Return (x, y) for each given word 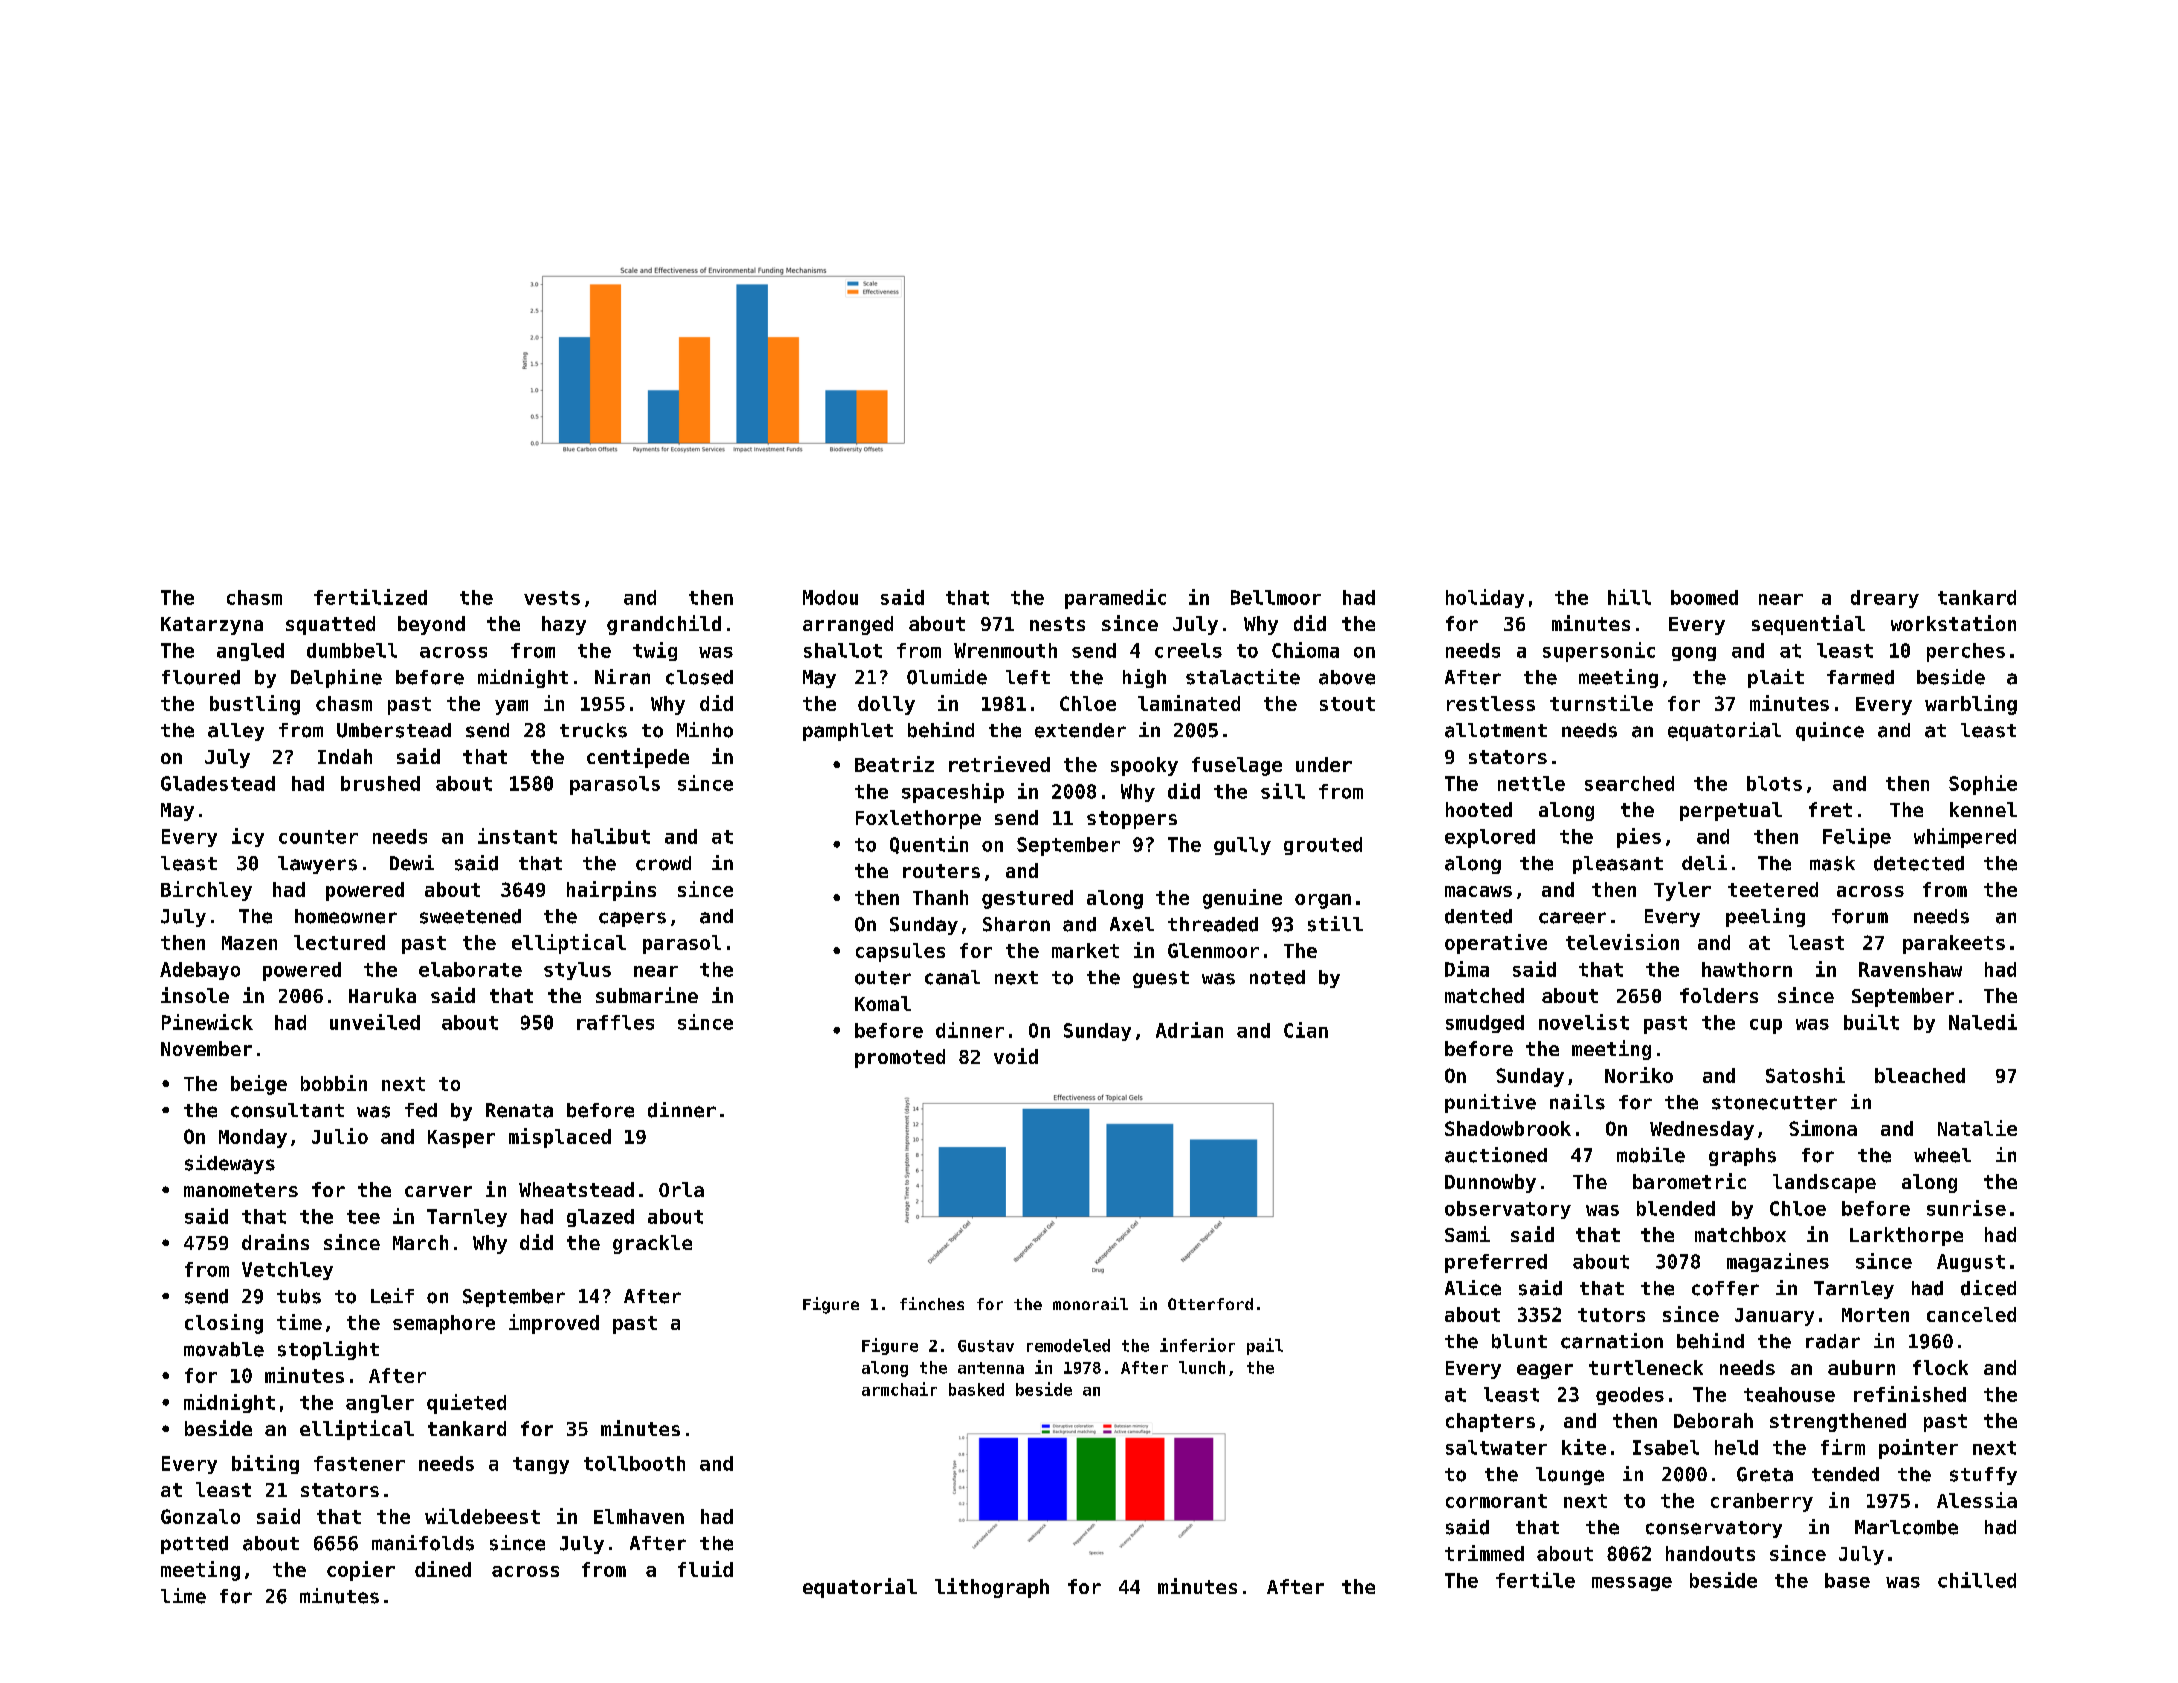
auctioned (1496, 1155)
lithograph (992, 1588)
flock (1940, 1367)
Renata (519, 1110)
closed (699, 677)
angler (380, 1404)
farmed (1860, 677)
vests (552, 598)
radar (1833, 1341)
